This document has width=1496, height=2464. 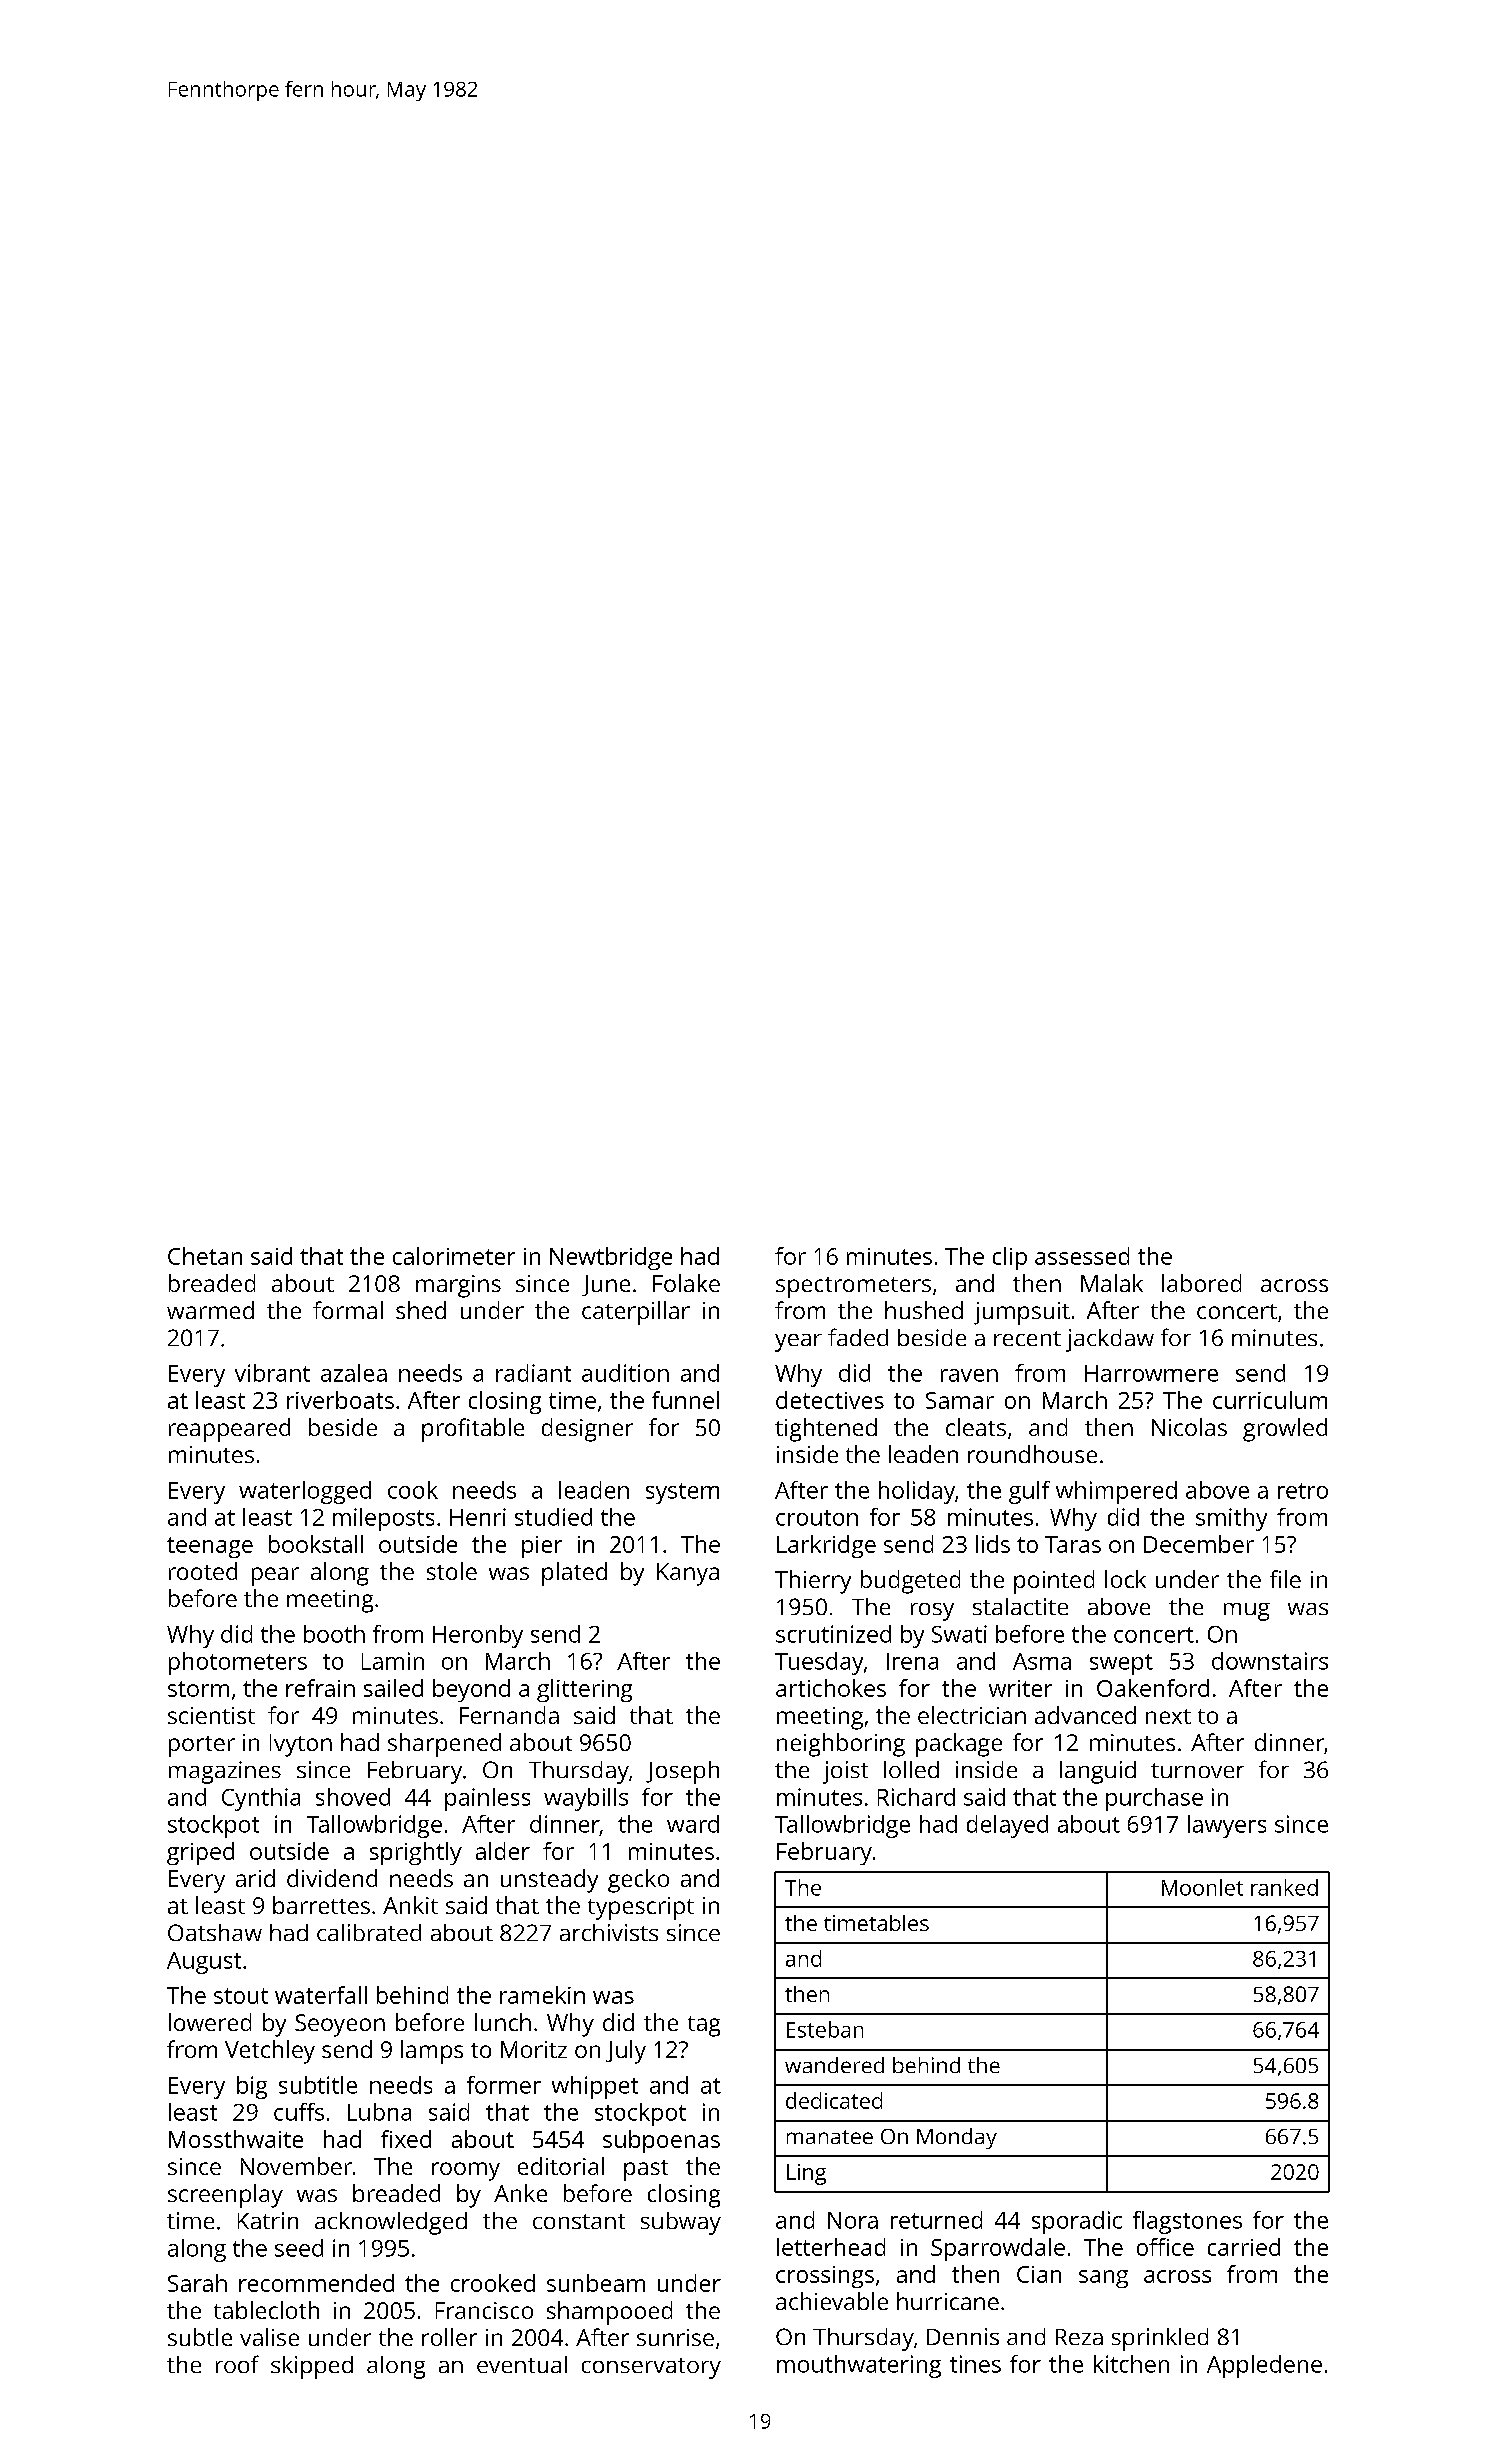 What do you see at coordinates (1151, 1373) in the document?
I see `Harrowmere` at bounding box center [1151, 1373].
